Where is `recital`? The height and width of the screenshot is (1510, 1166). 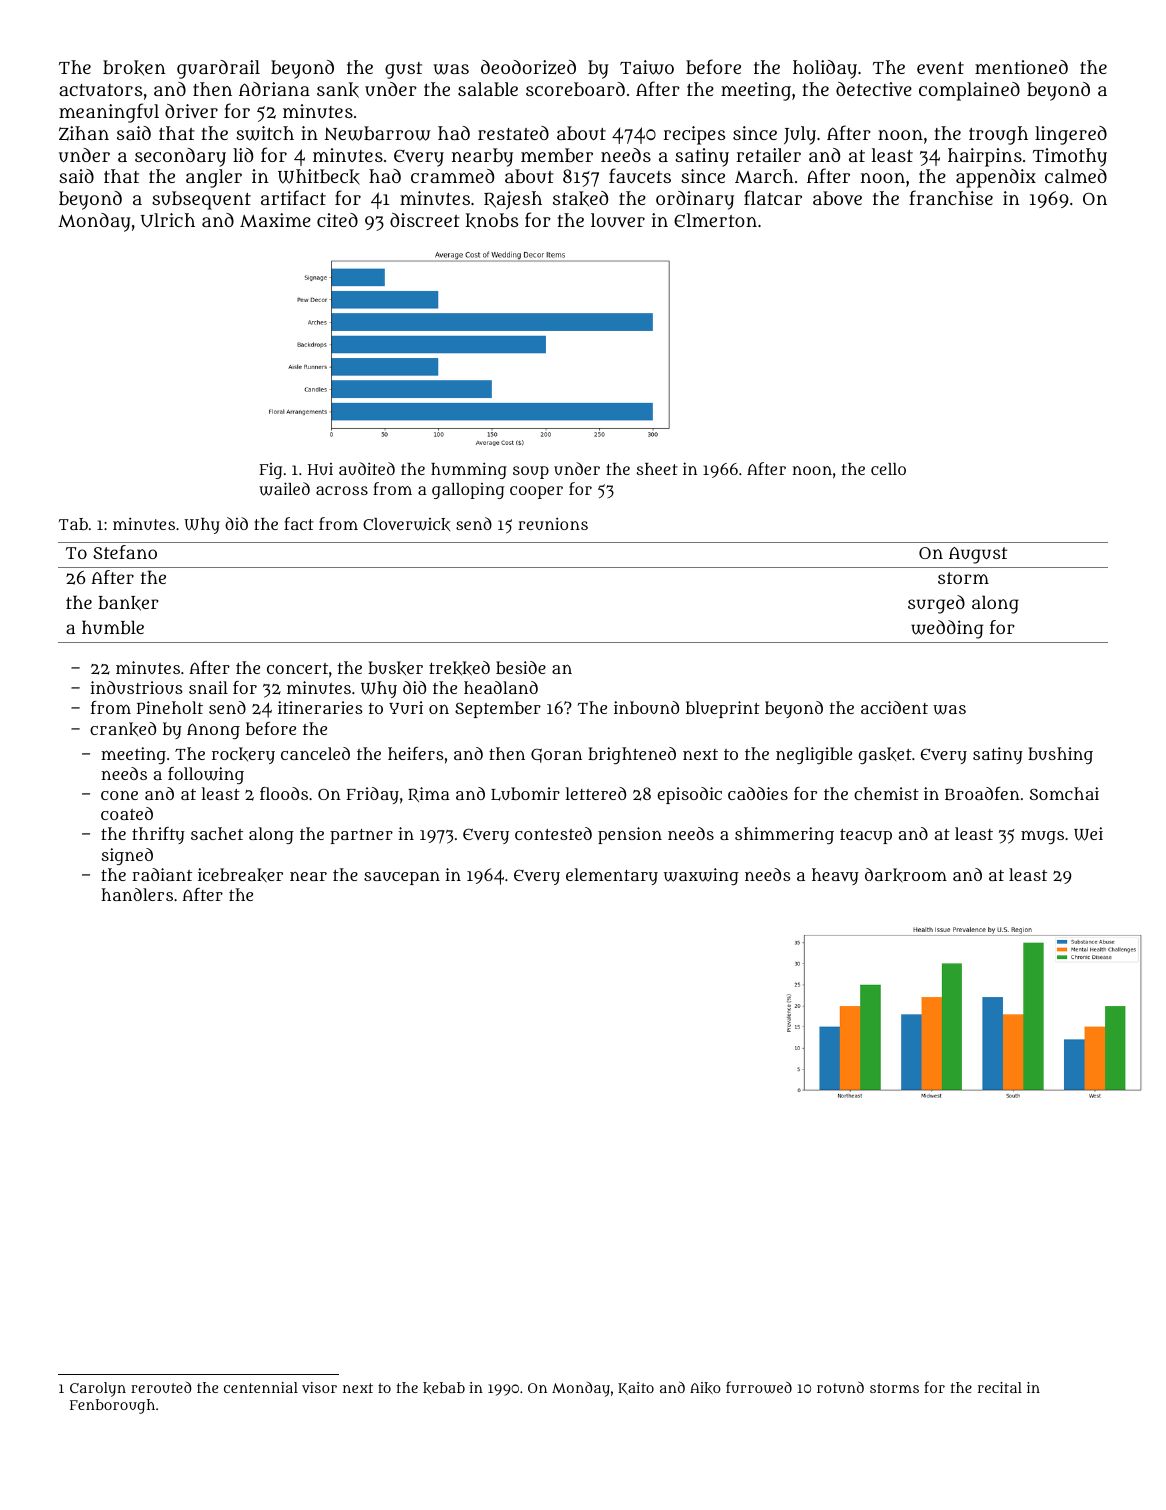 recital is located at coordinates (1000, 1387).
